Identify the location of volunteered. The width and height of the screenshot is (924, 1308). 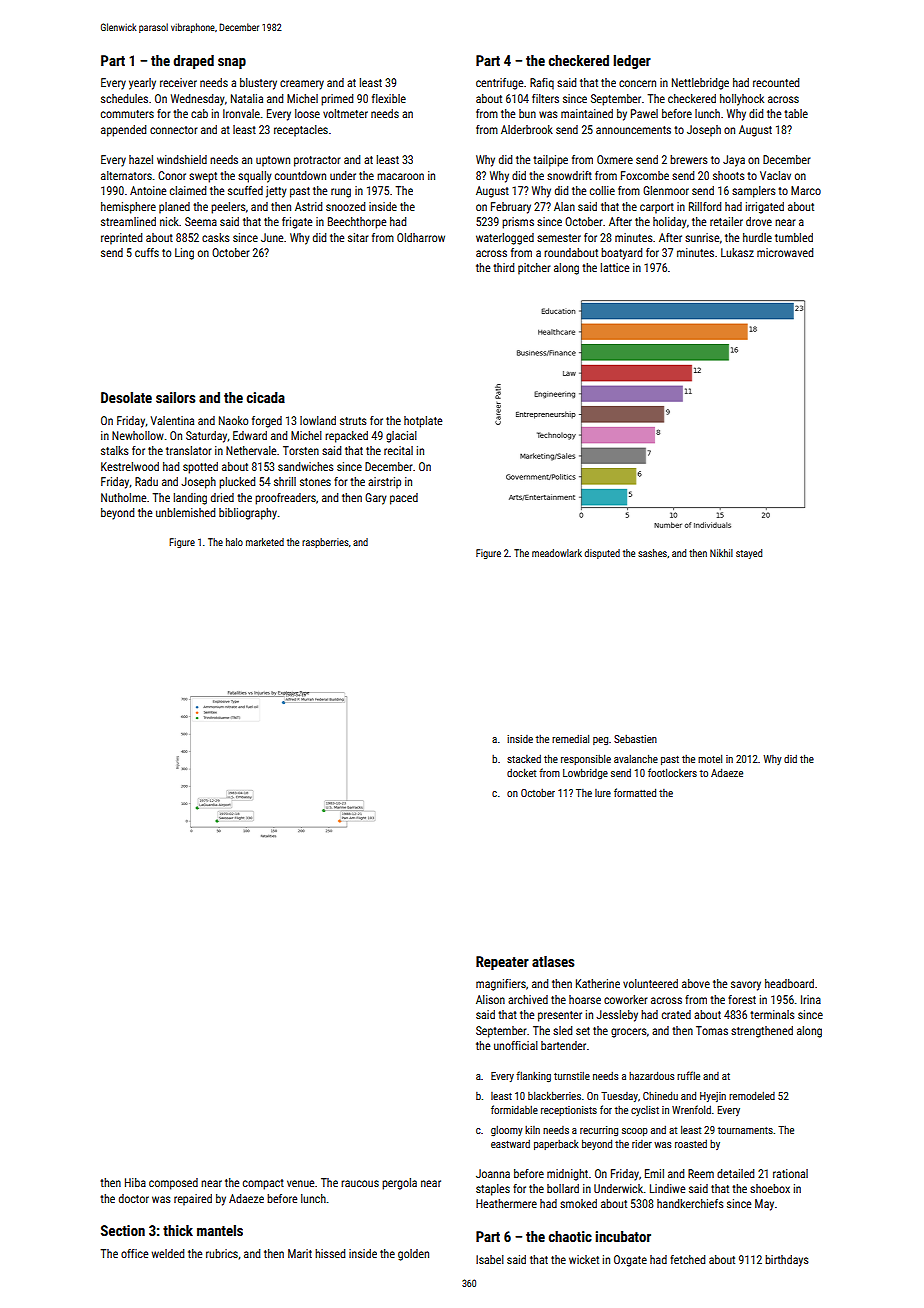
(650, 983).
